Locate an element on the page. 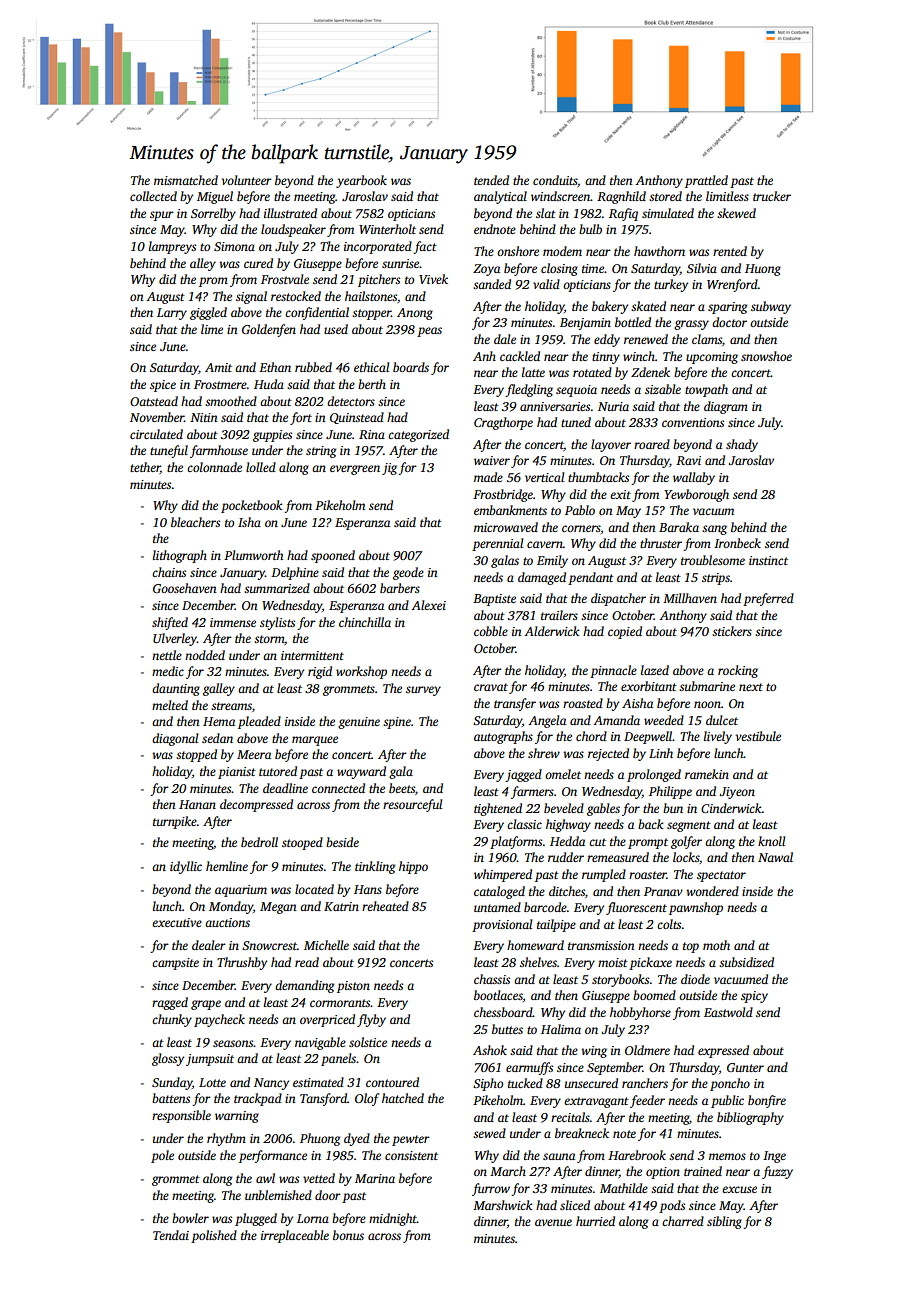 Image resolution: width=924 pixels, height=1314 pixels. campsite is located at coordinates (175, 964).
